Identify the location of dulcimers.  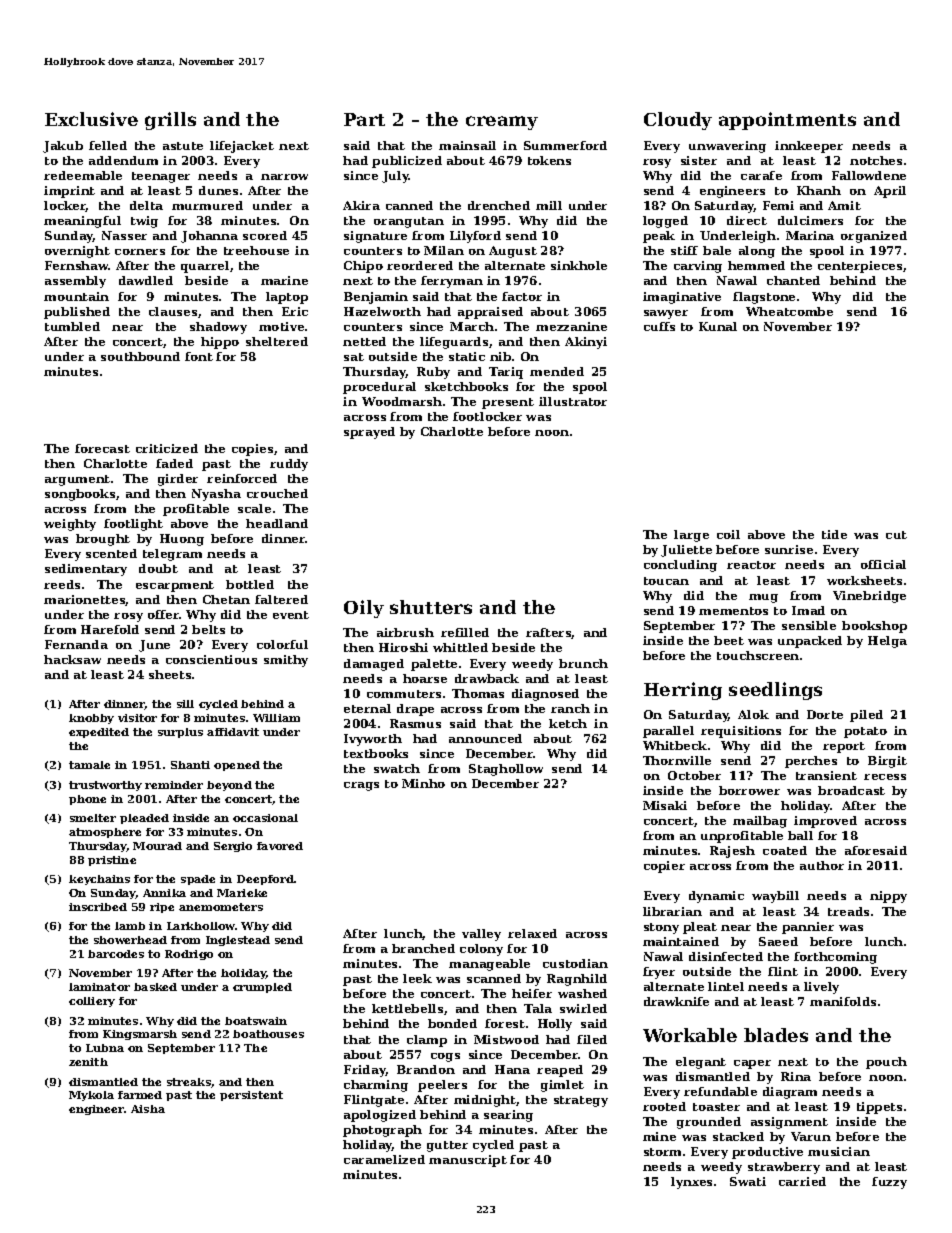
(810, 220).
